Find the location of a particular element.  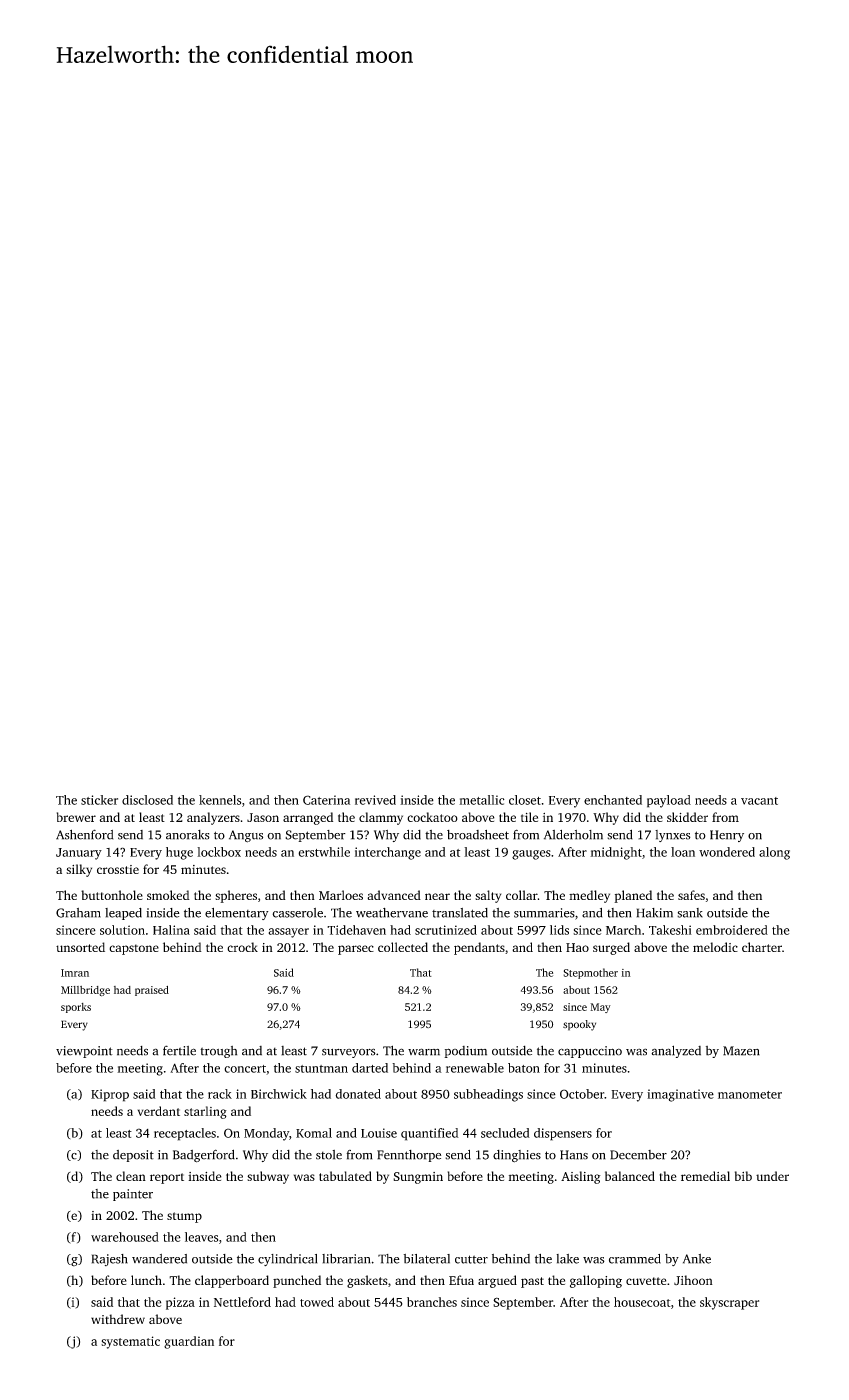

branches is located at coordinates (432, 1302).
